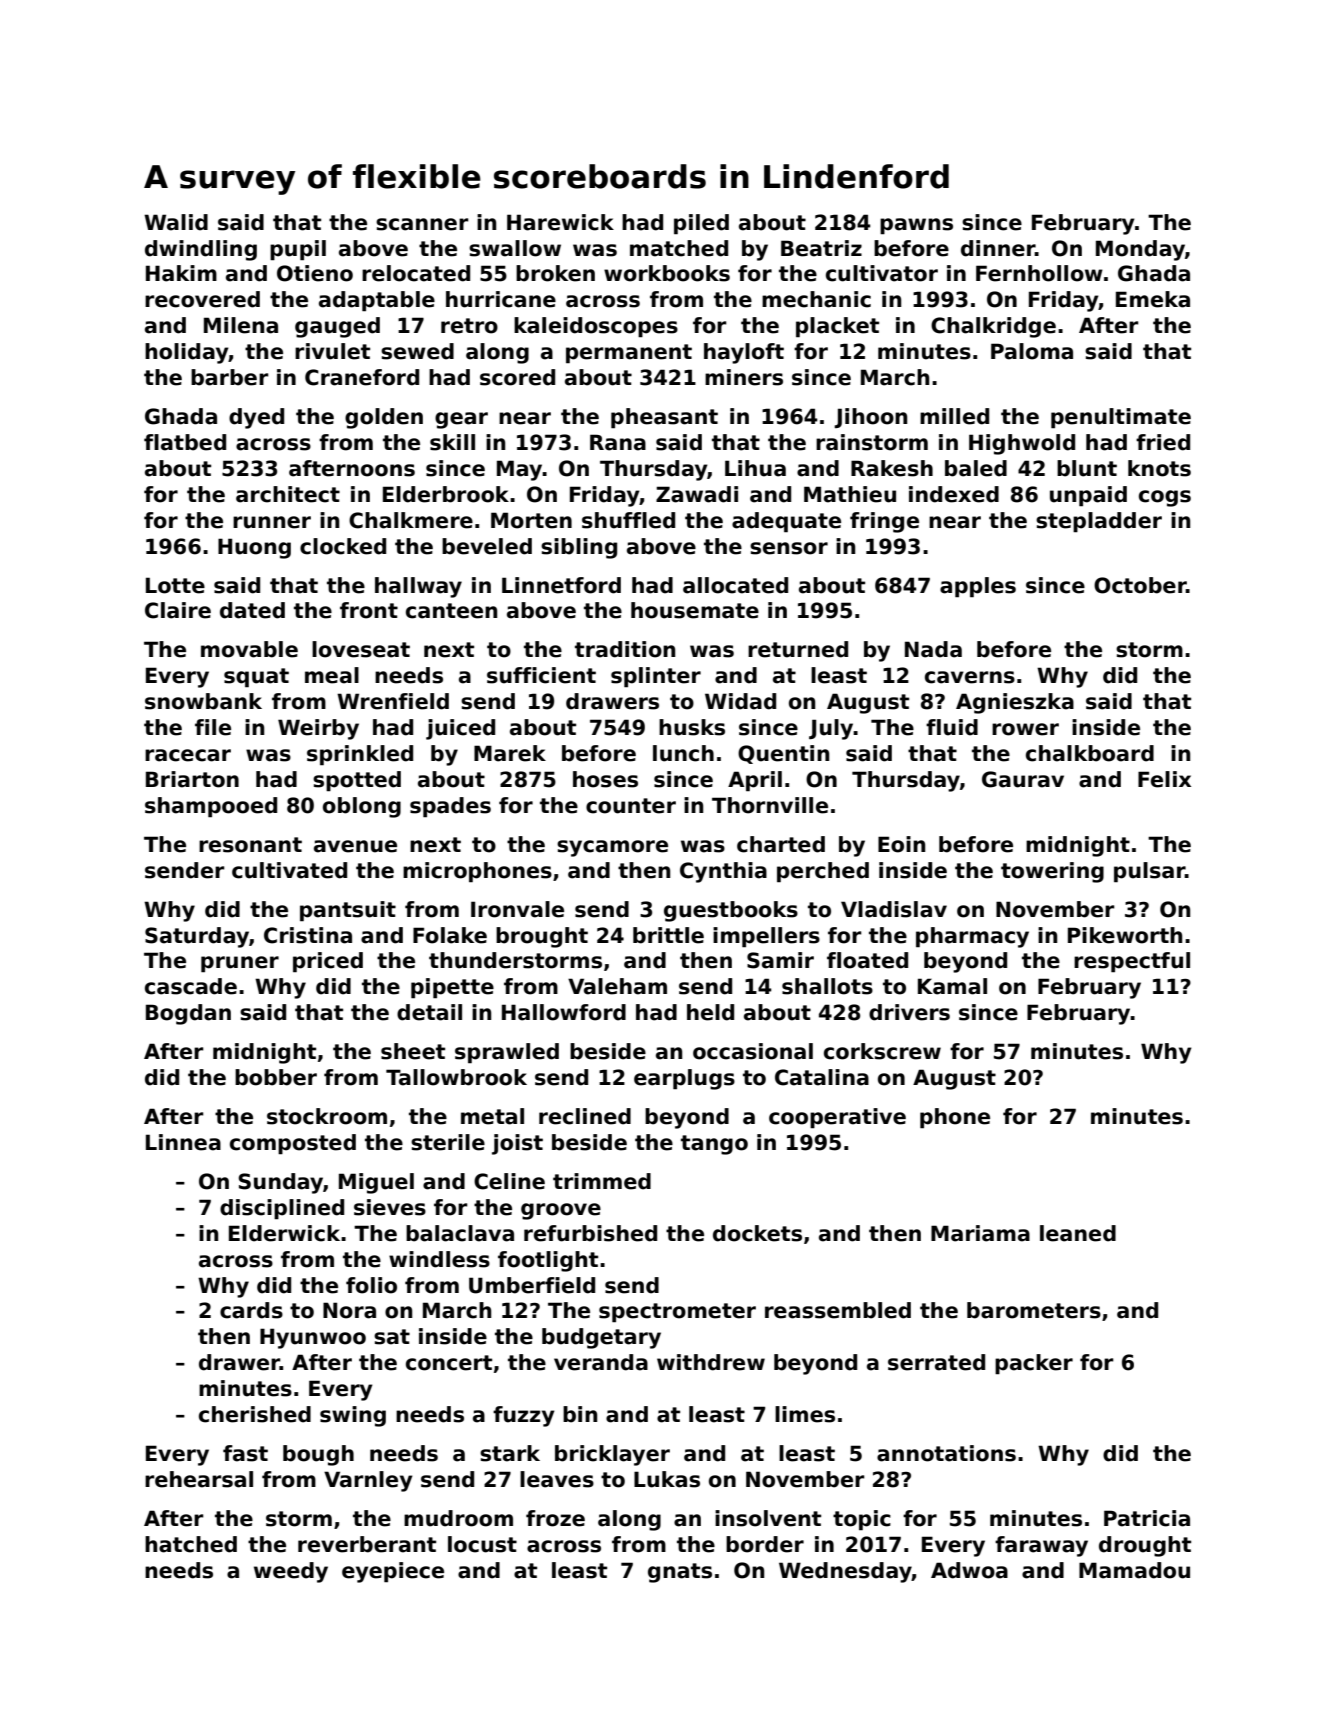  What do you see at coordinates (284, 1233) in the image?
I see `Elderwick` at bounding box center [284, 1233].
